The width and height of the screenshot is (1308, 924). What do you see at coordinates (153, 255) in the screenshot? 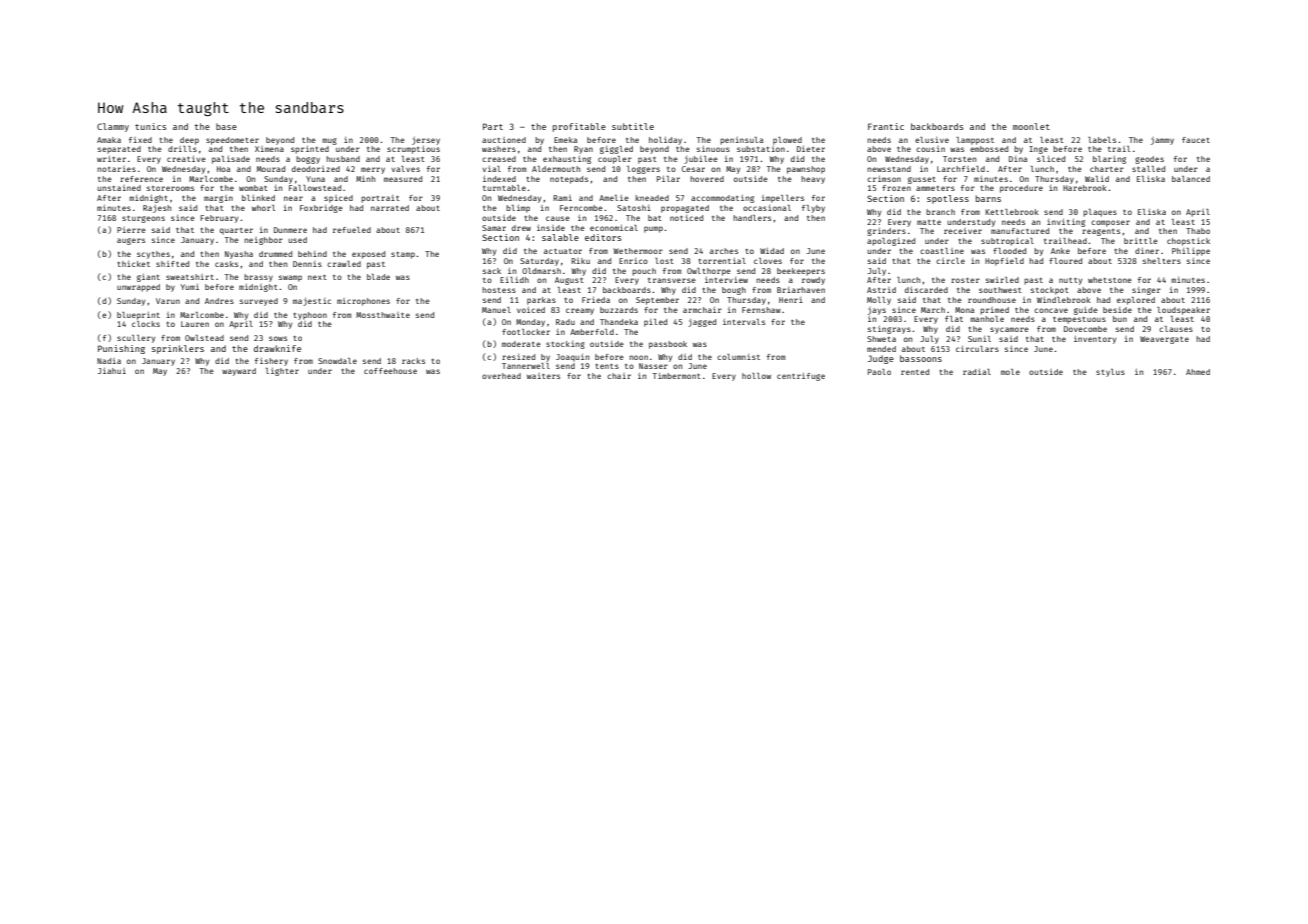
I see `scythes` at bounding box center [153, 255].
